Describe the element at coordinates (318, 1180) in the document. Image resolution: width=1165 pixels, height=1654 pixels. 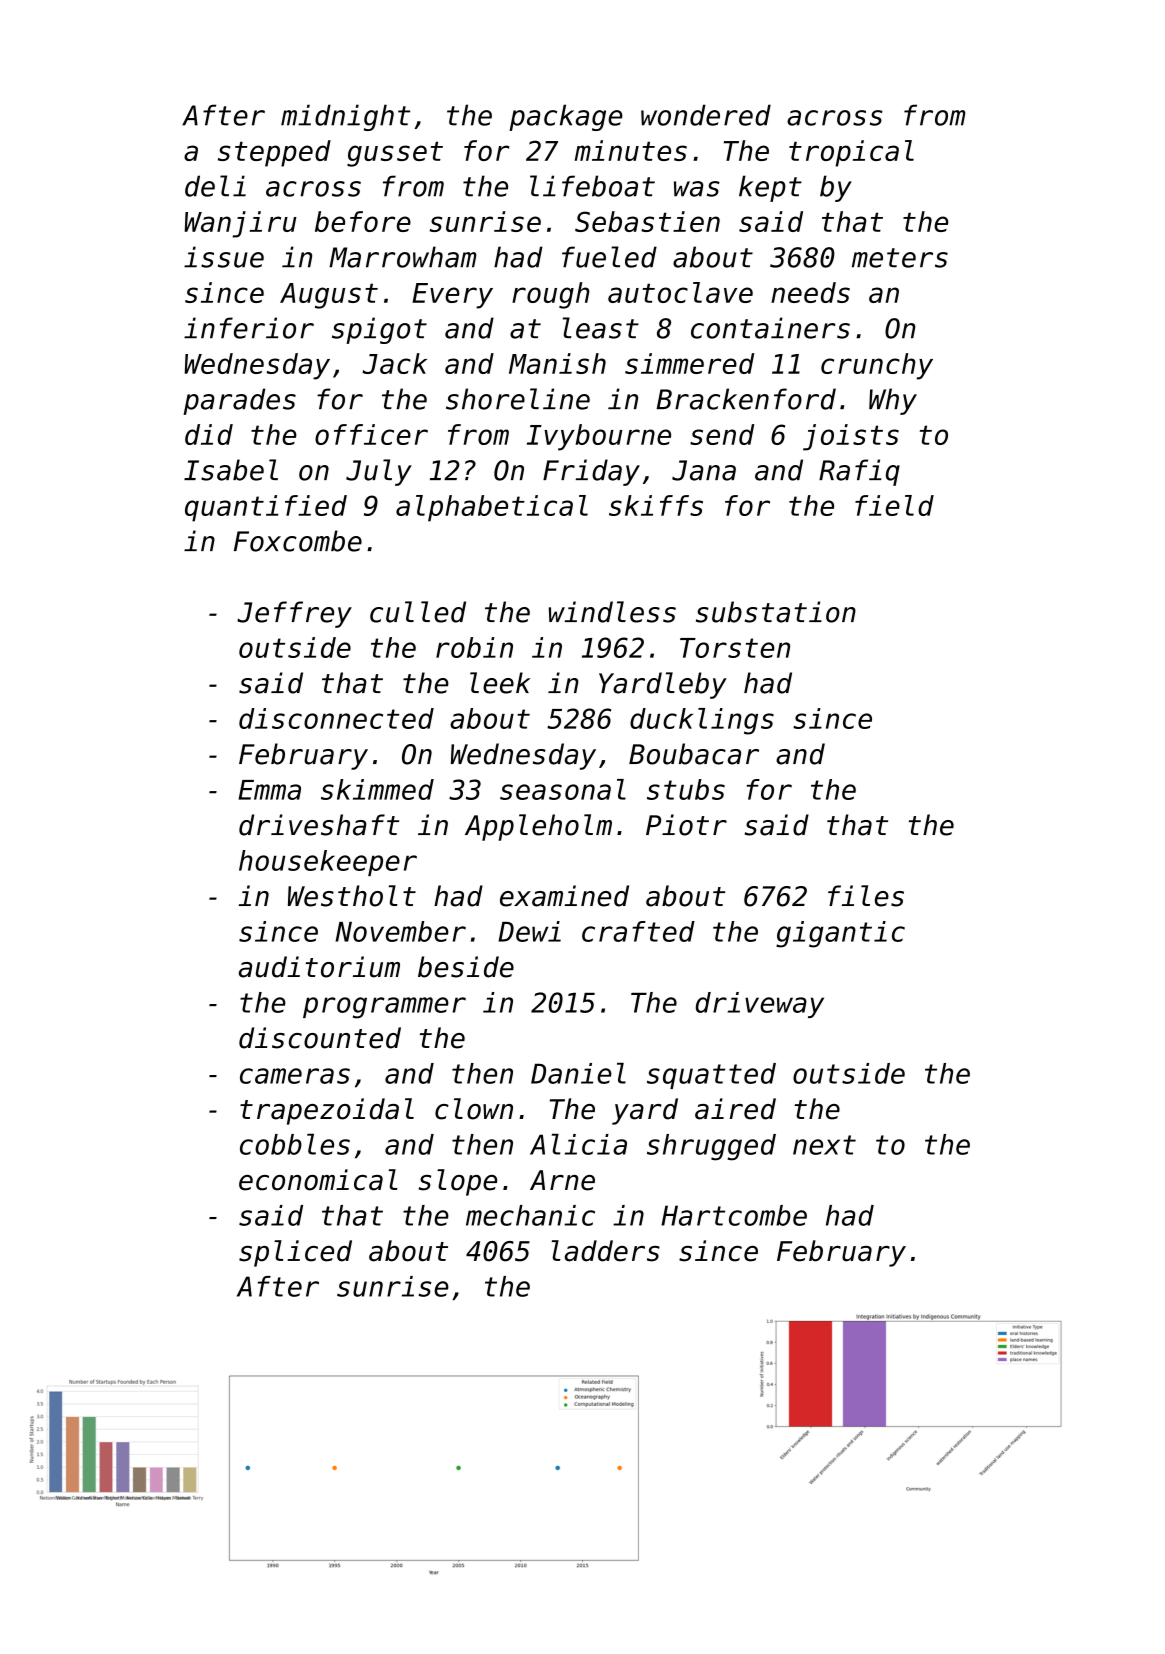
I see `economical` at that location.
